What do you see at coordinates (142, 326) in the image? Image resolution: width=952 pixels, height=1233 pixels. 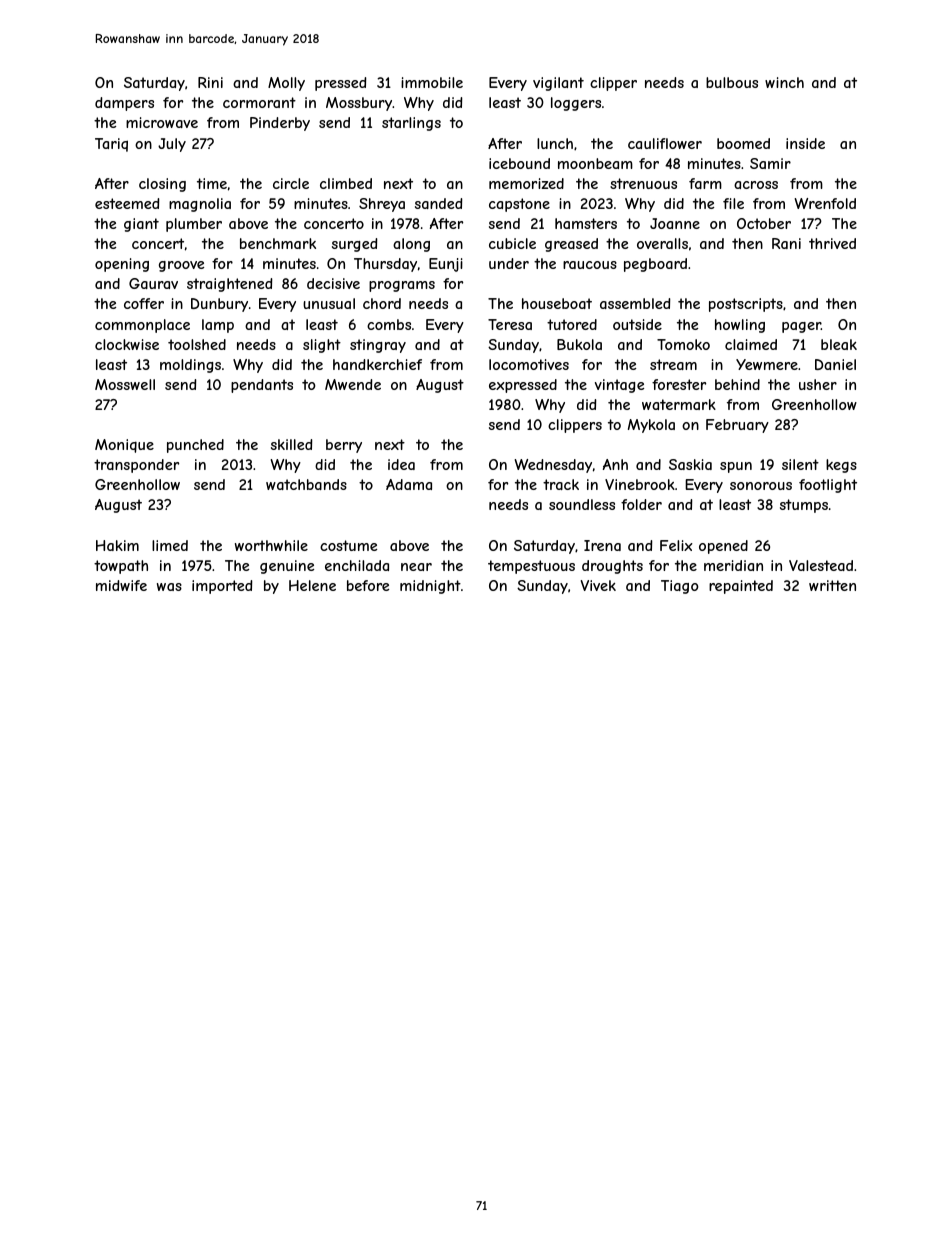 I see `commonplace` at bounding box center [142, 326].
